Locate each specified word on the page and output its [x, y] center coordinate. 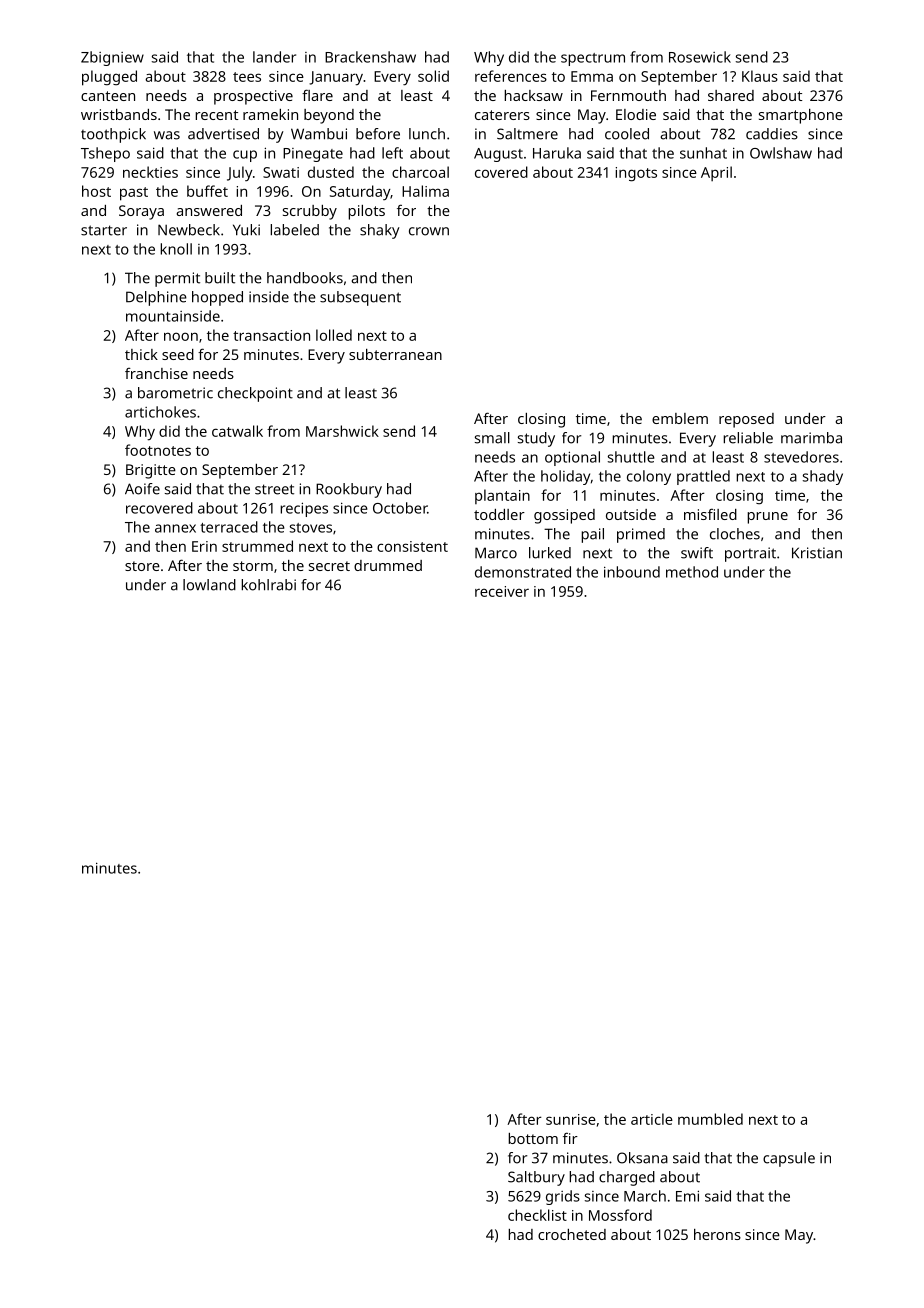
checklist [537, 1215]
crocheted [572, 1234]
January [336, 78]
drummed [388, 565]
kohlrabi [268, 585]
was [167, 135]
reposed [746, 420]
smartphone [801, 116]
